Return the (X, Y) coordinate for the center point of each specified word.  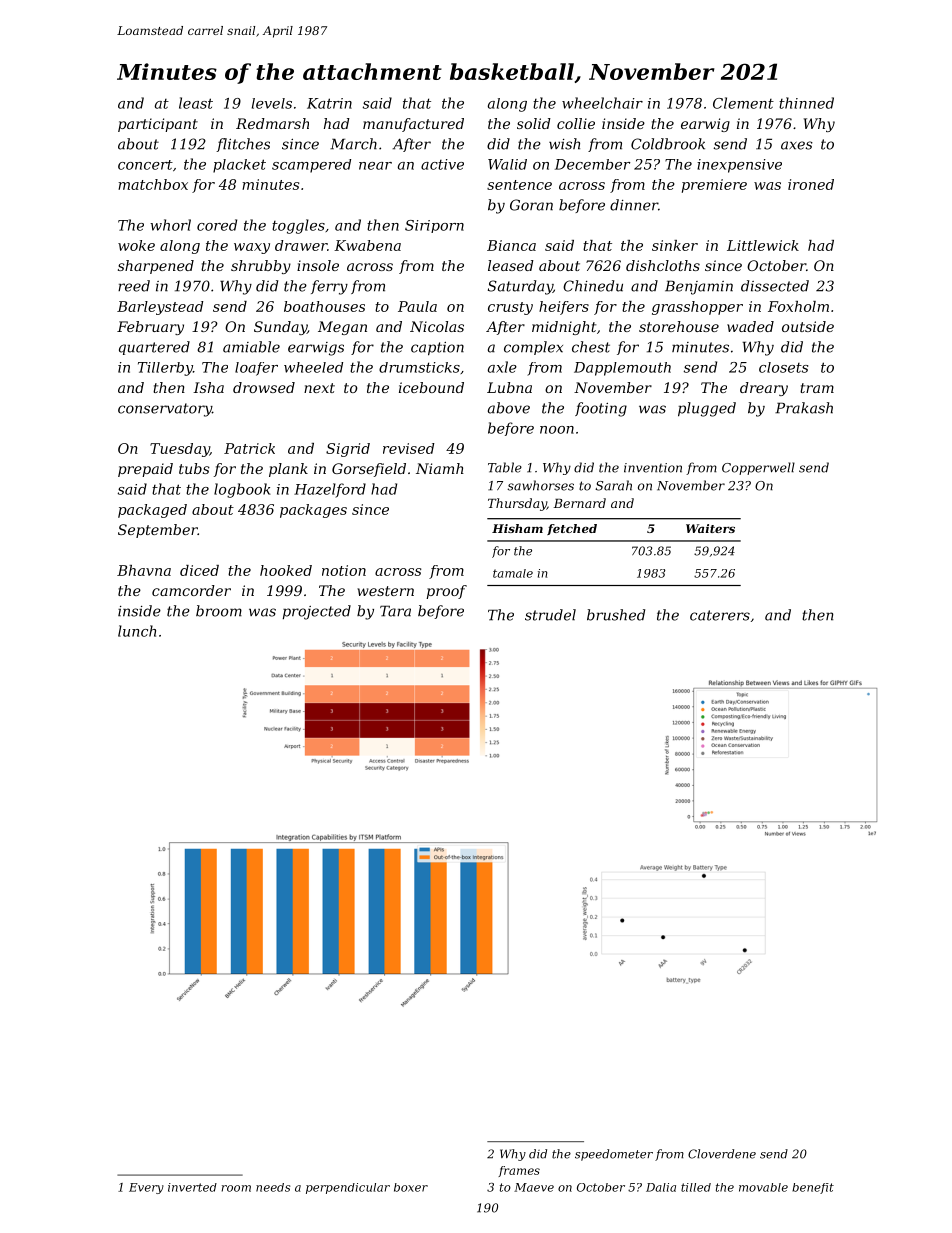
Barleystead (160, 308)
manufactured (413, 125)
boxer (411, 1187)
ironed (811, 184)
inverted (192, 1187)
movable (763, 1187)
